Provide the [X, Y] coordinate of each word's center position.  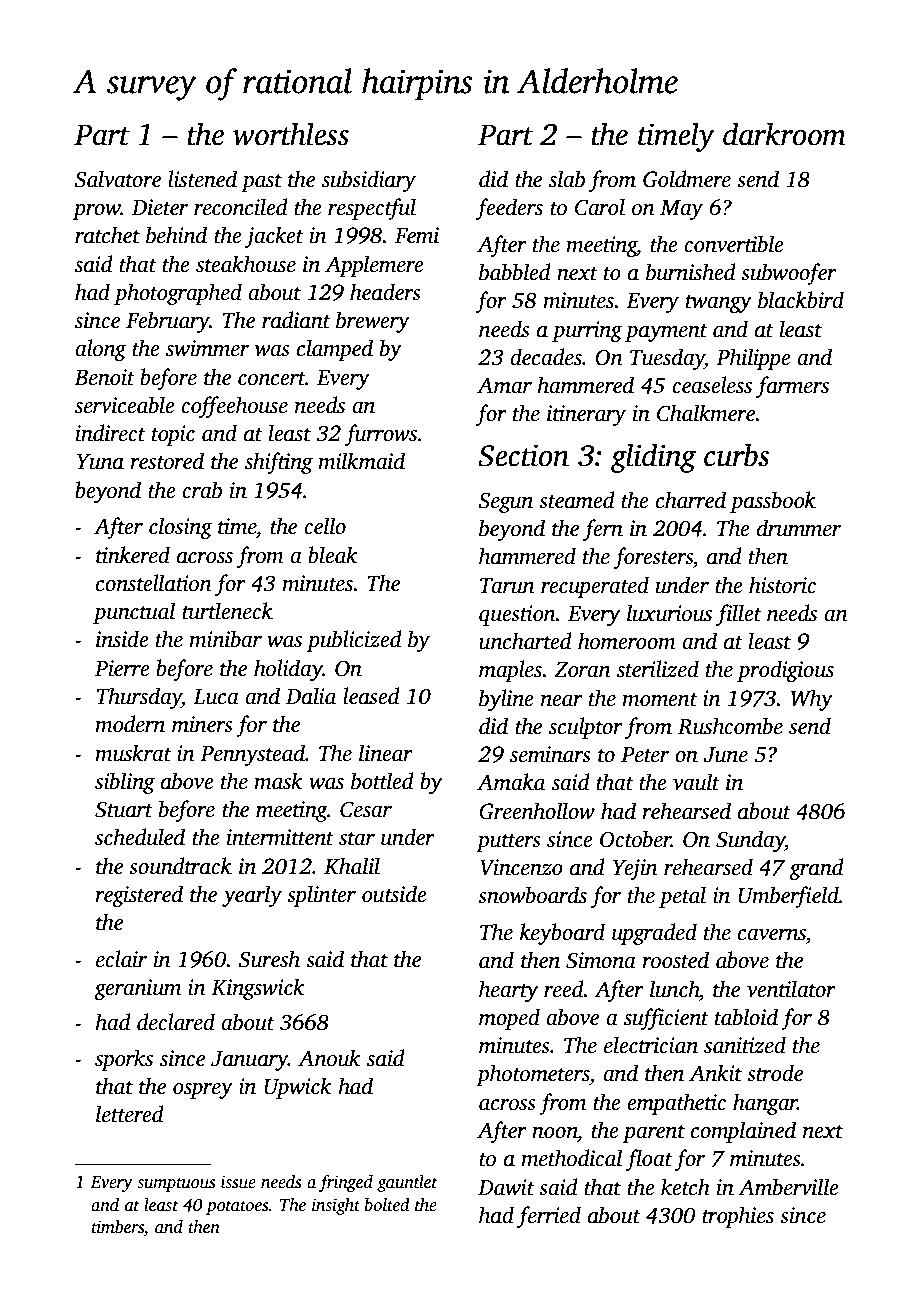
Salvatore [118, 179]
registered [139, 896]
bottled [382, 781]
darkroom [784, 134]
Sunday [750, 841]
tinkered [133, 555]
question [517, 615]
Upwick [298, 1088]
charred [691, 500]
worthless [291, 134]
